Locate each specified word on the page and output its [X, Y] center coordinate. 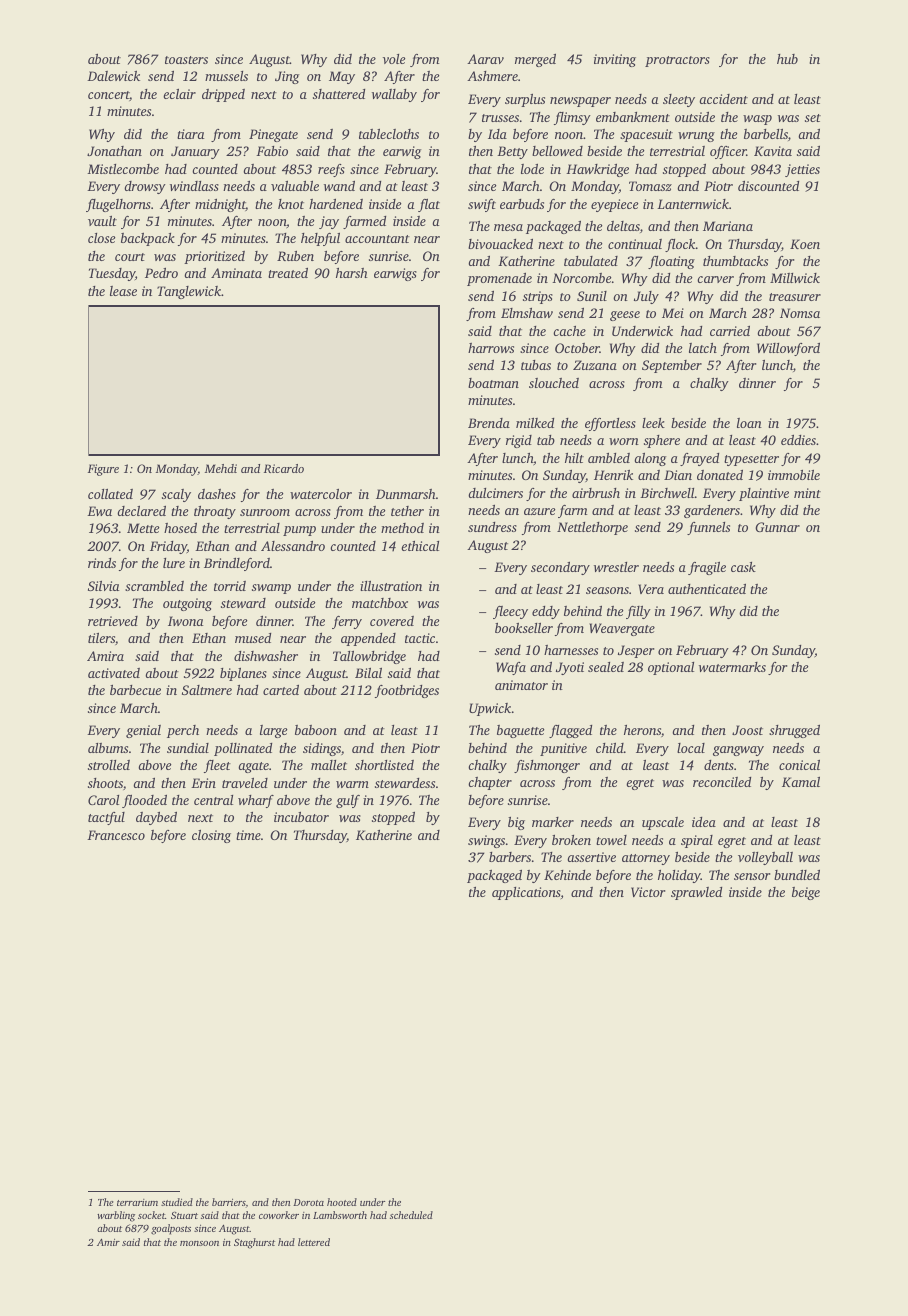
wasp [757, 120]
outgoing [187, 604]
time [248, 835]
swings [486, 841]
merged [535, 60]
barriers [229, 1202]
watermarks [732, 667]
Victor [648, 892]
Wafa [511, 668]
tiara [190, 134]
